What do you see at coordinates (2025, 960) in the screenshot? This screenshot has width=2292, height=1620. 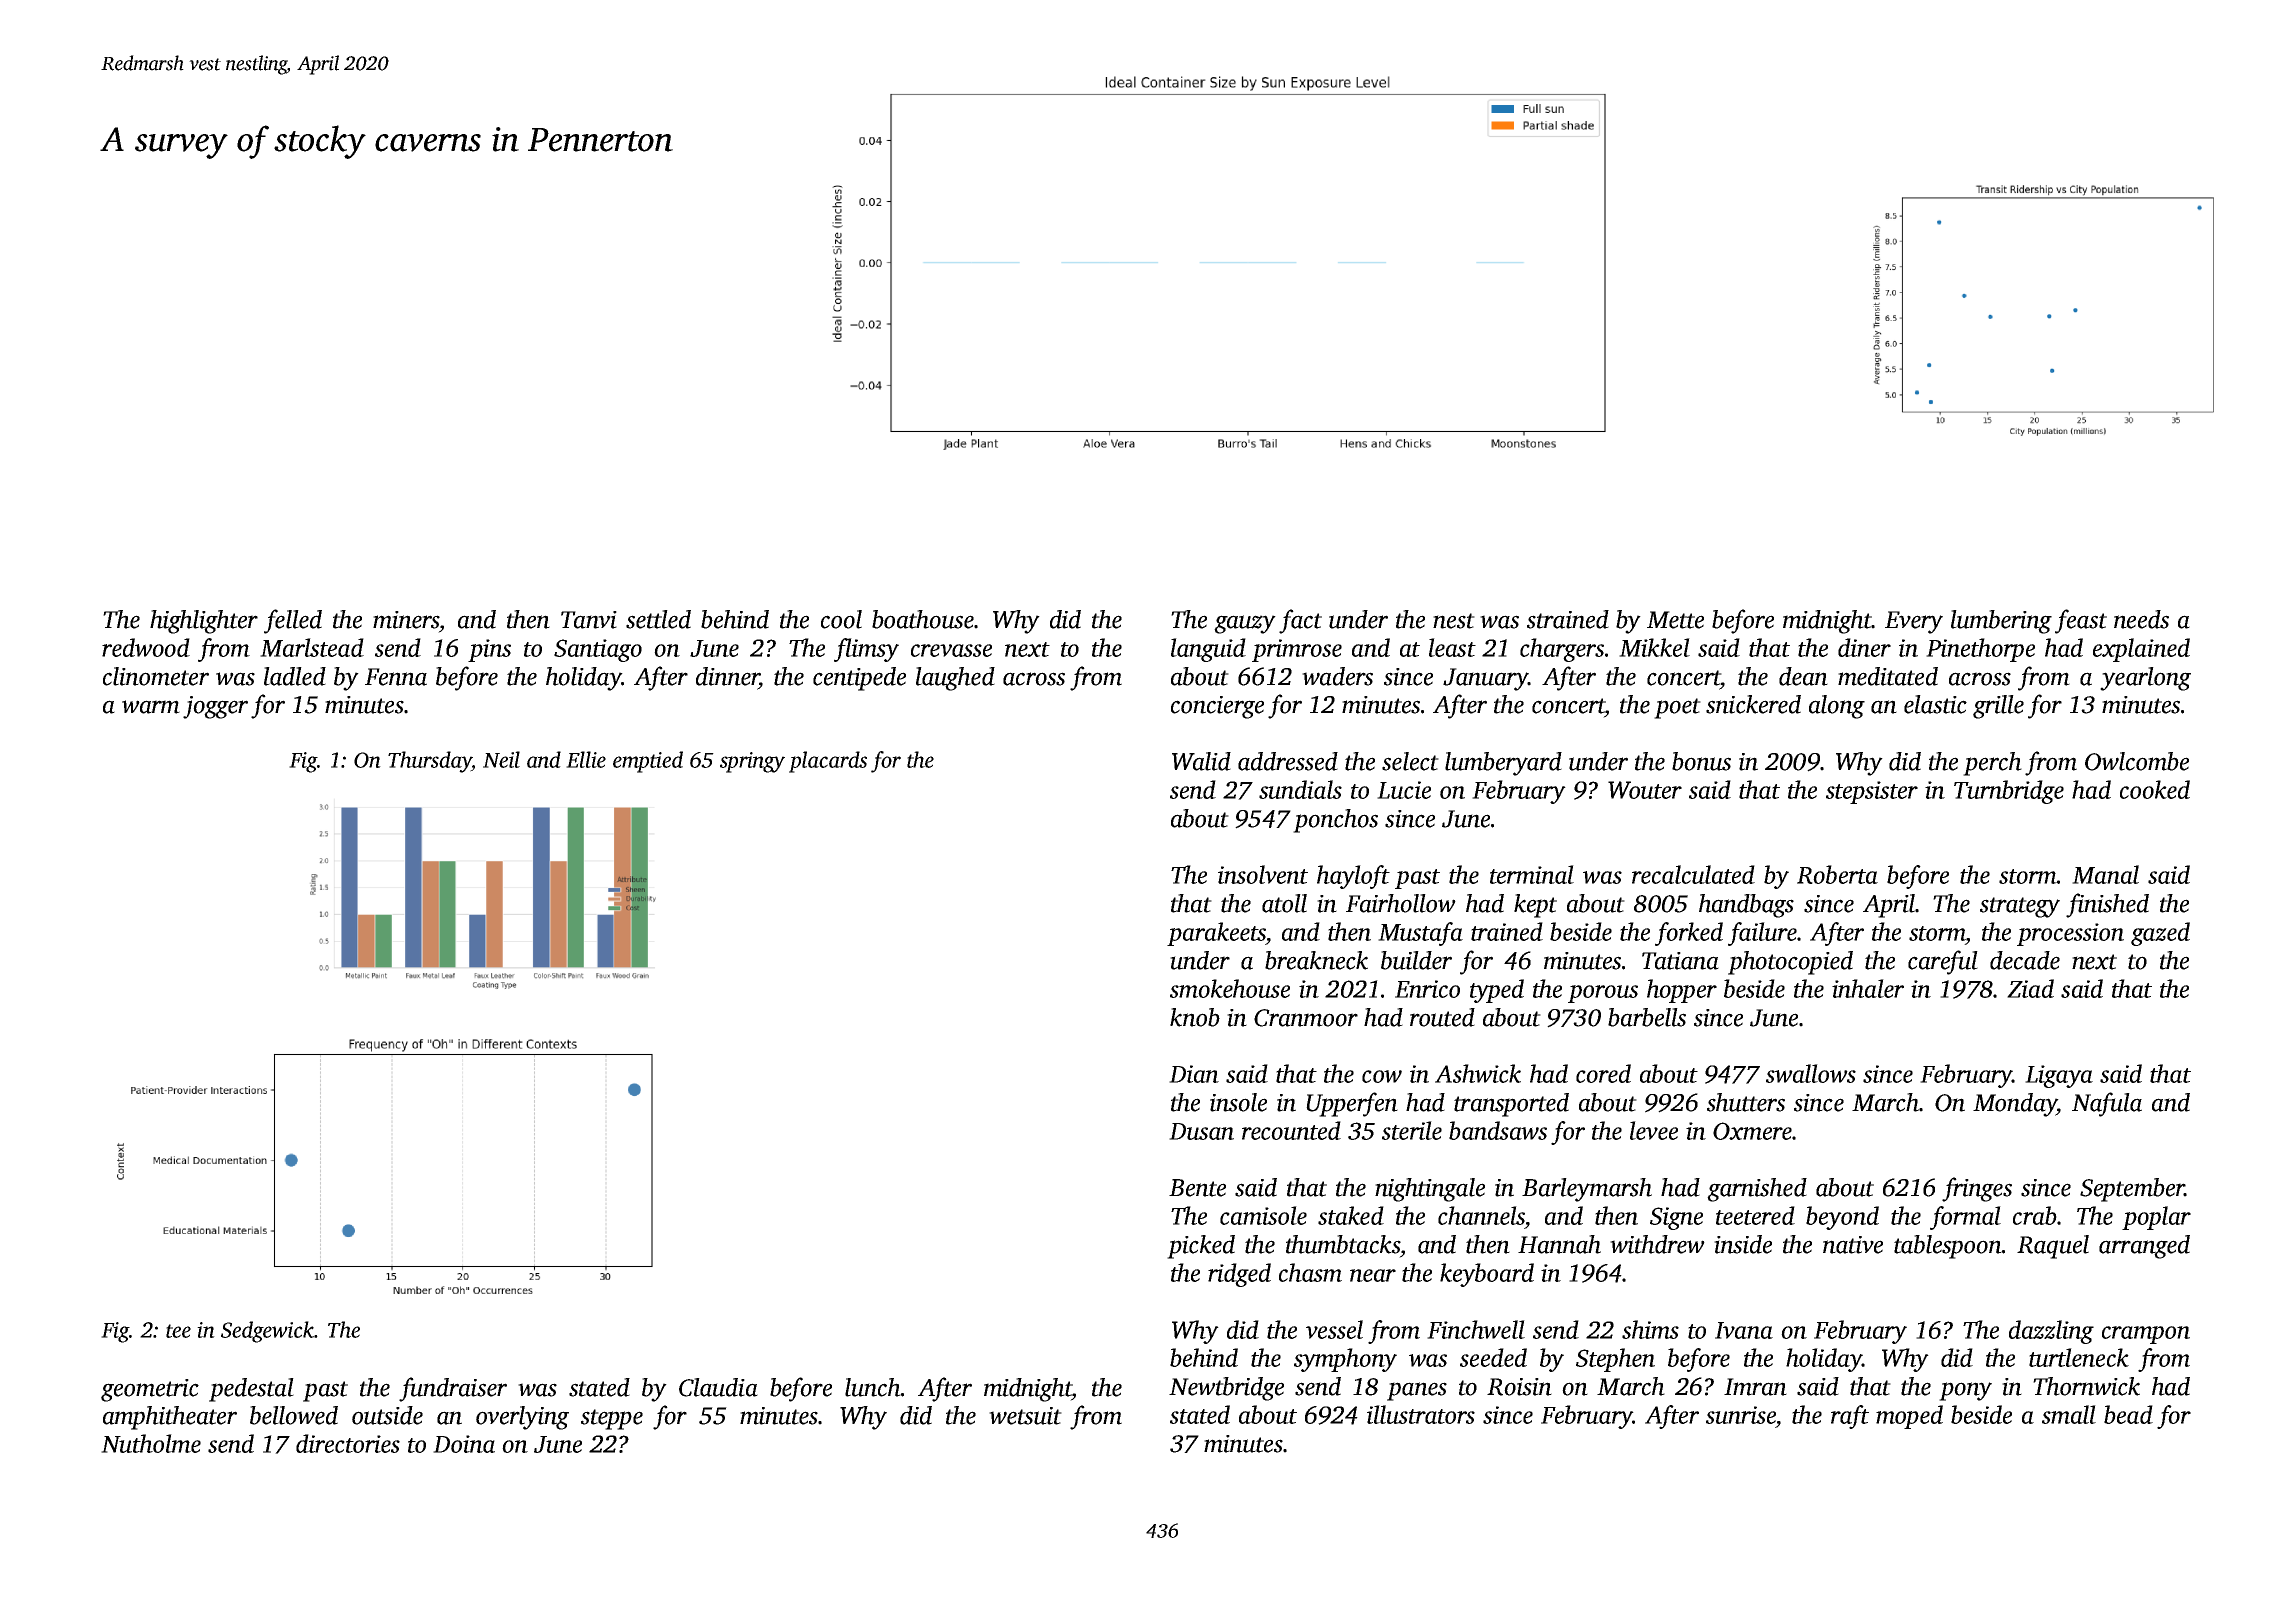 I see `decade` at bounding box center [2025, 960].
